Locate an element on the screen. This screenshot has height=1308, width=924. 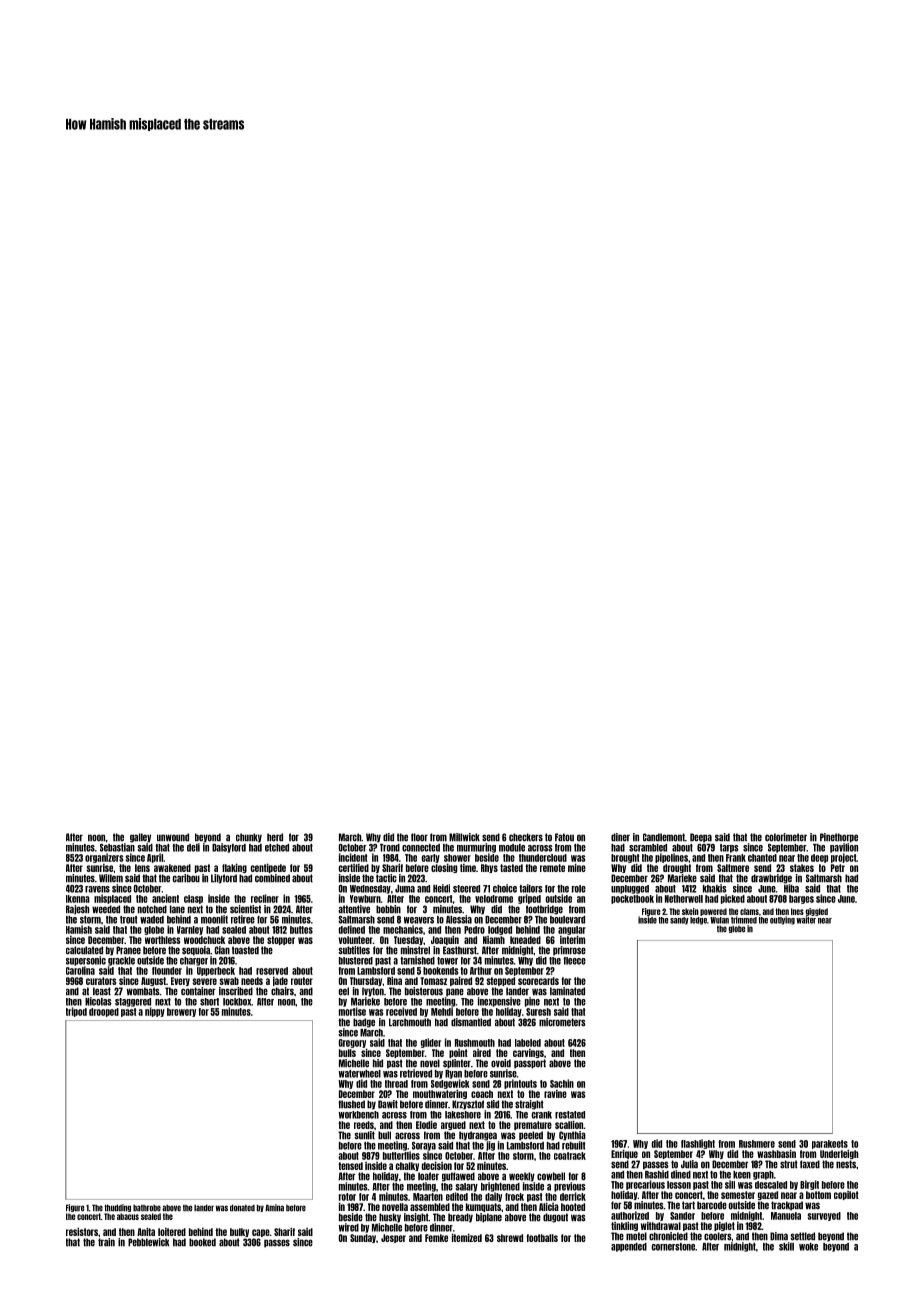
tactic is located at coordinates (386, 878).
